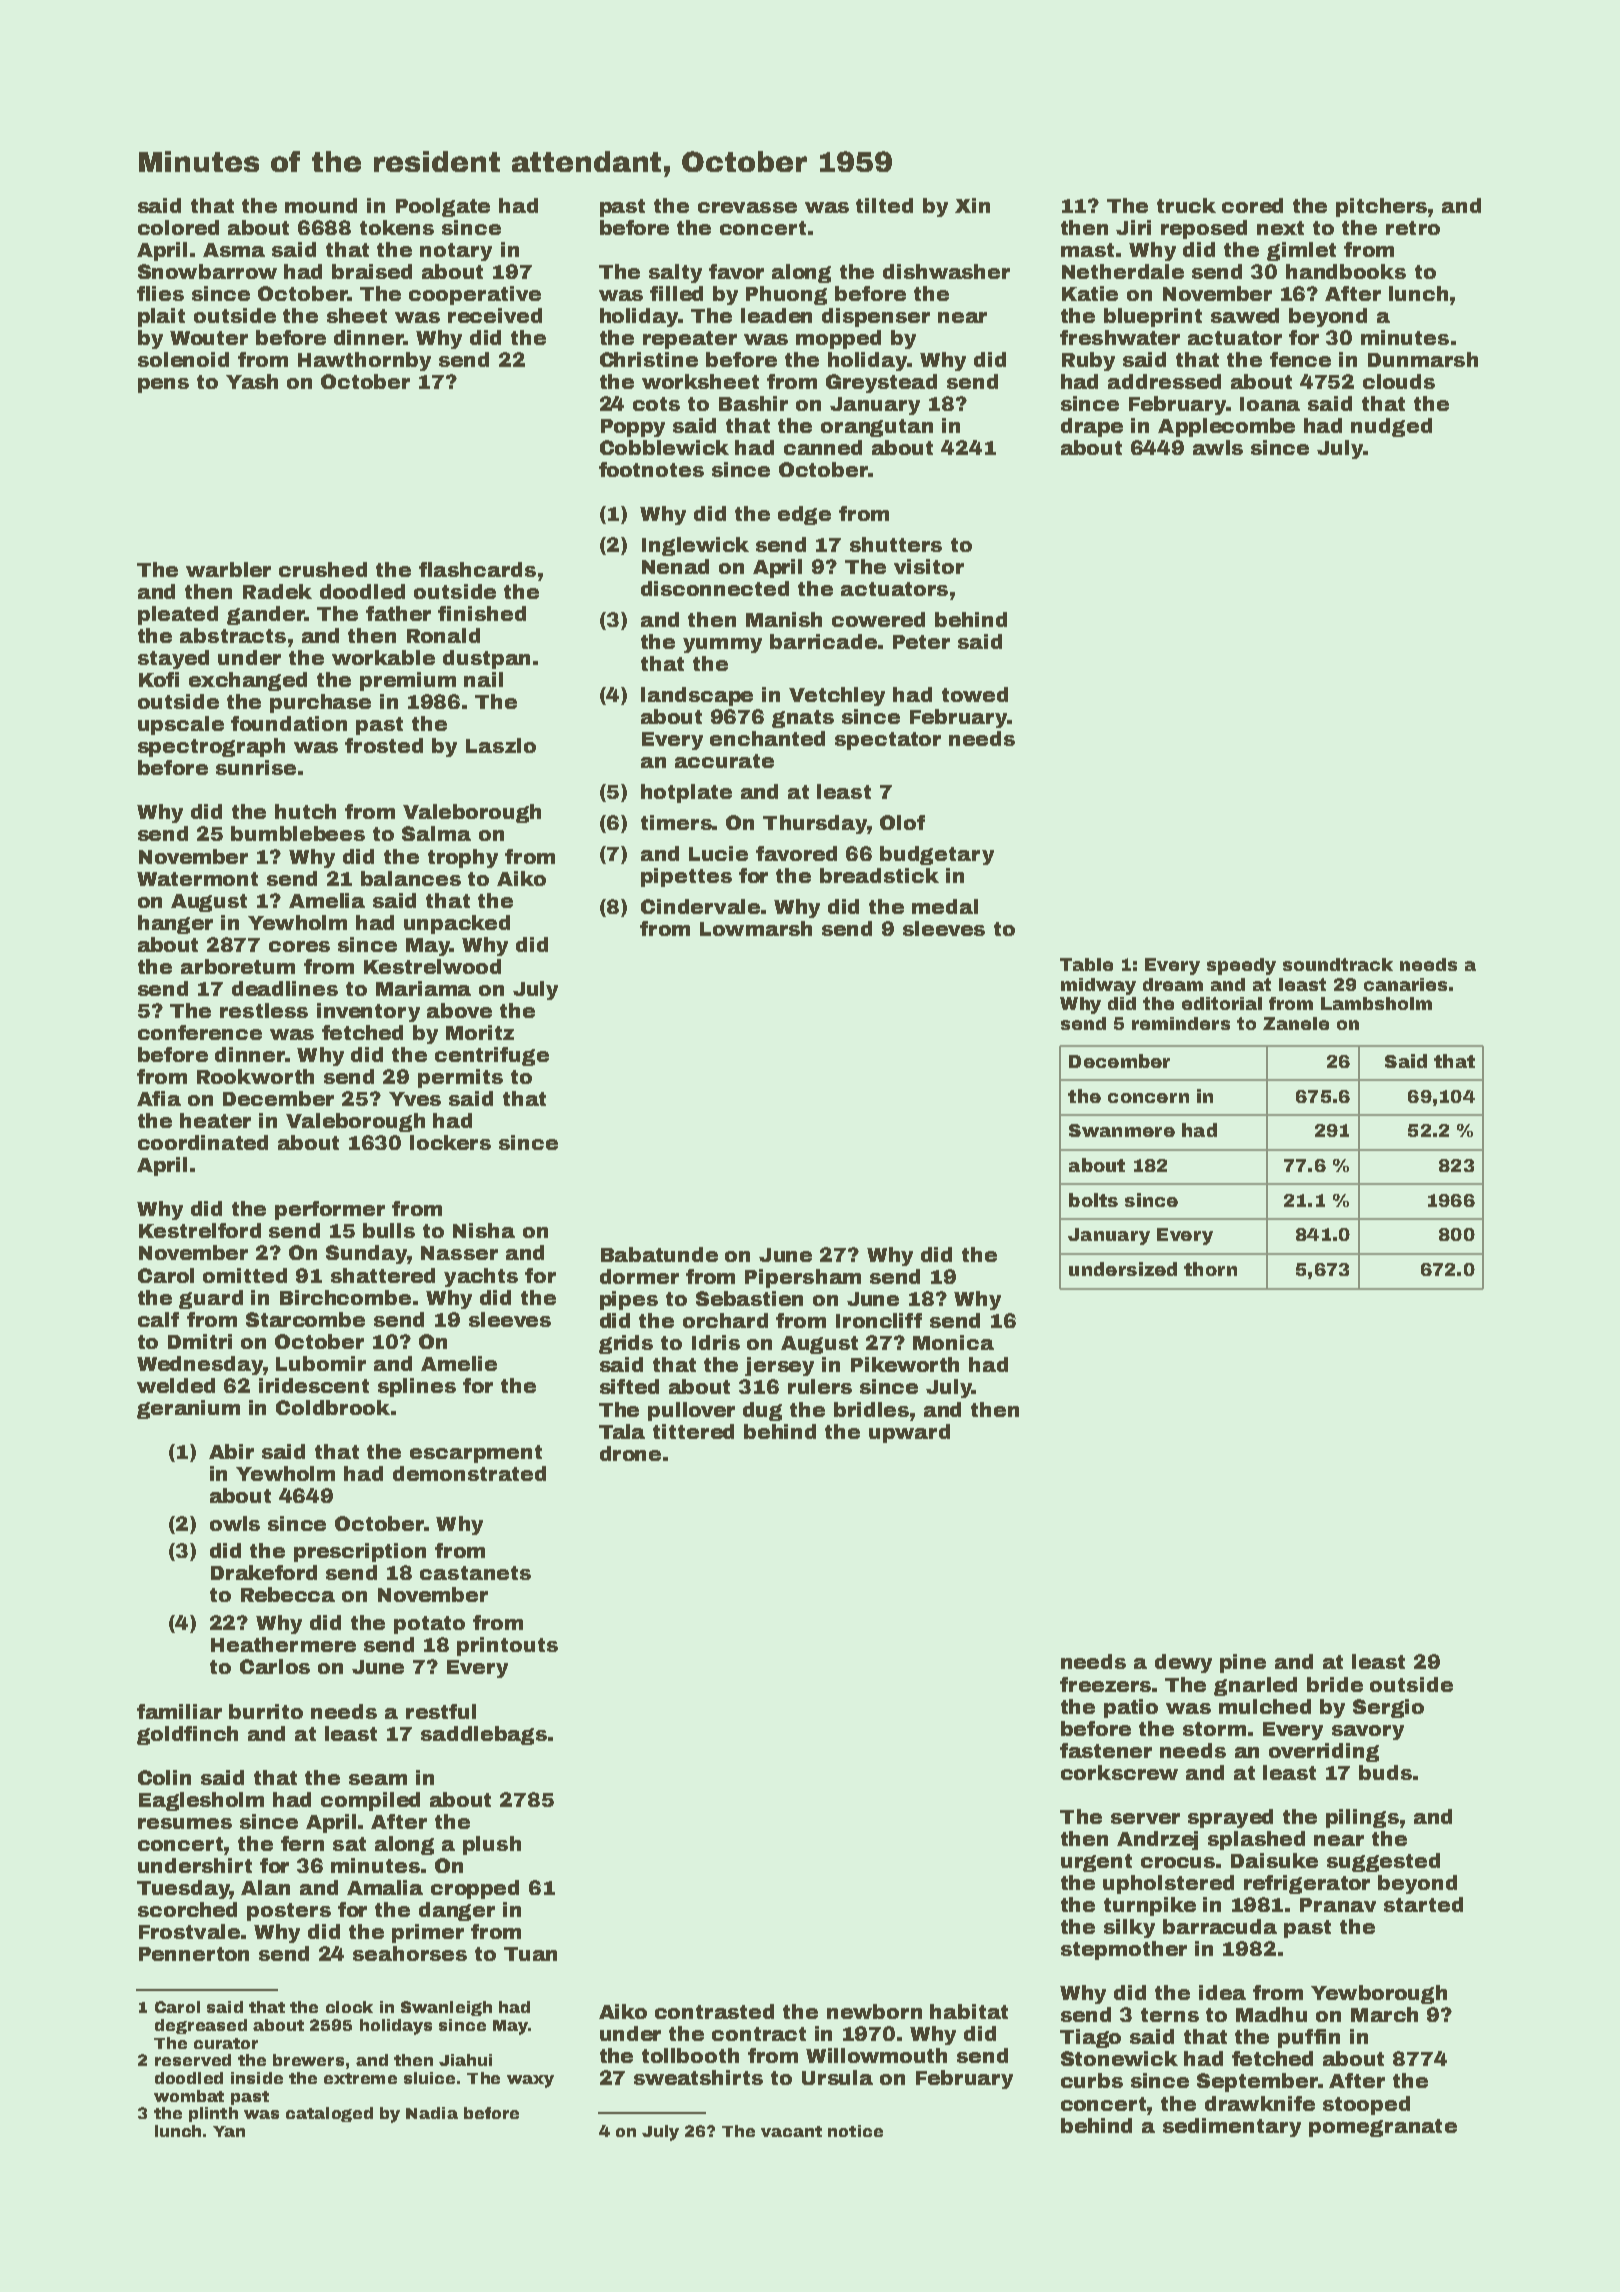  What do you see at coordinates (264, 1572) in the screenshot?
I see `Drakeford` at bounding box center [264, 1572].
